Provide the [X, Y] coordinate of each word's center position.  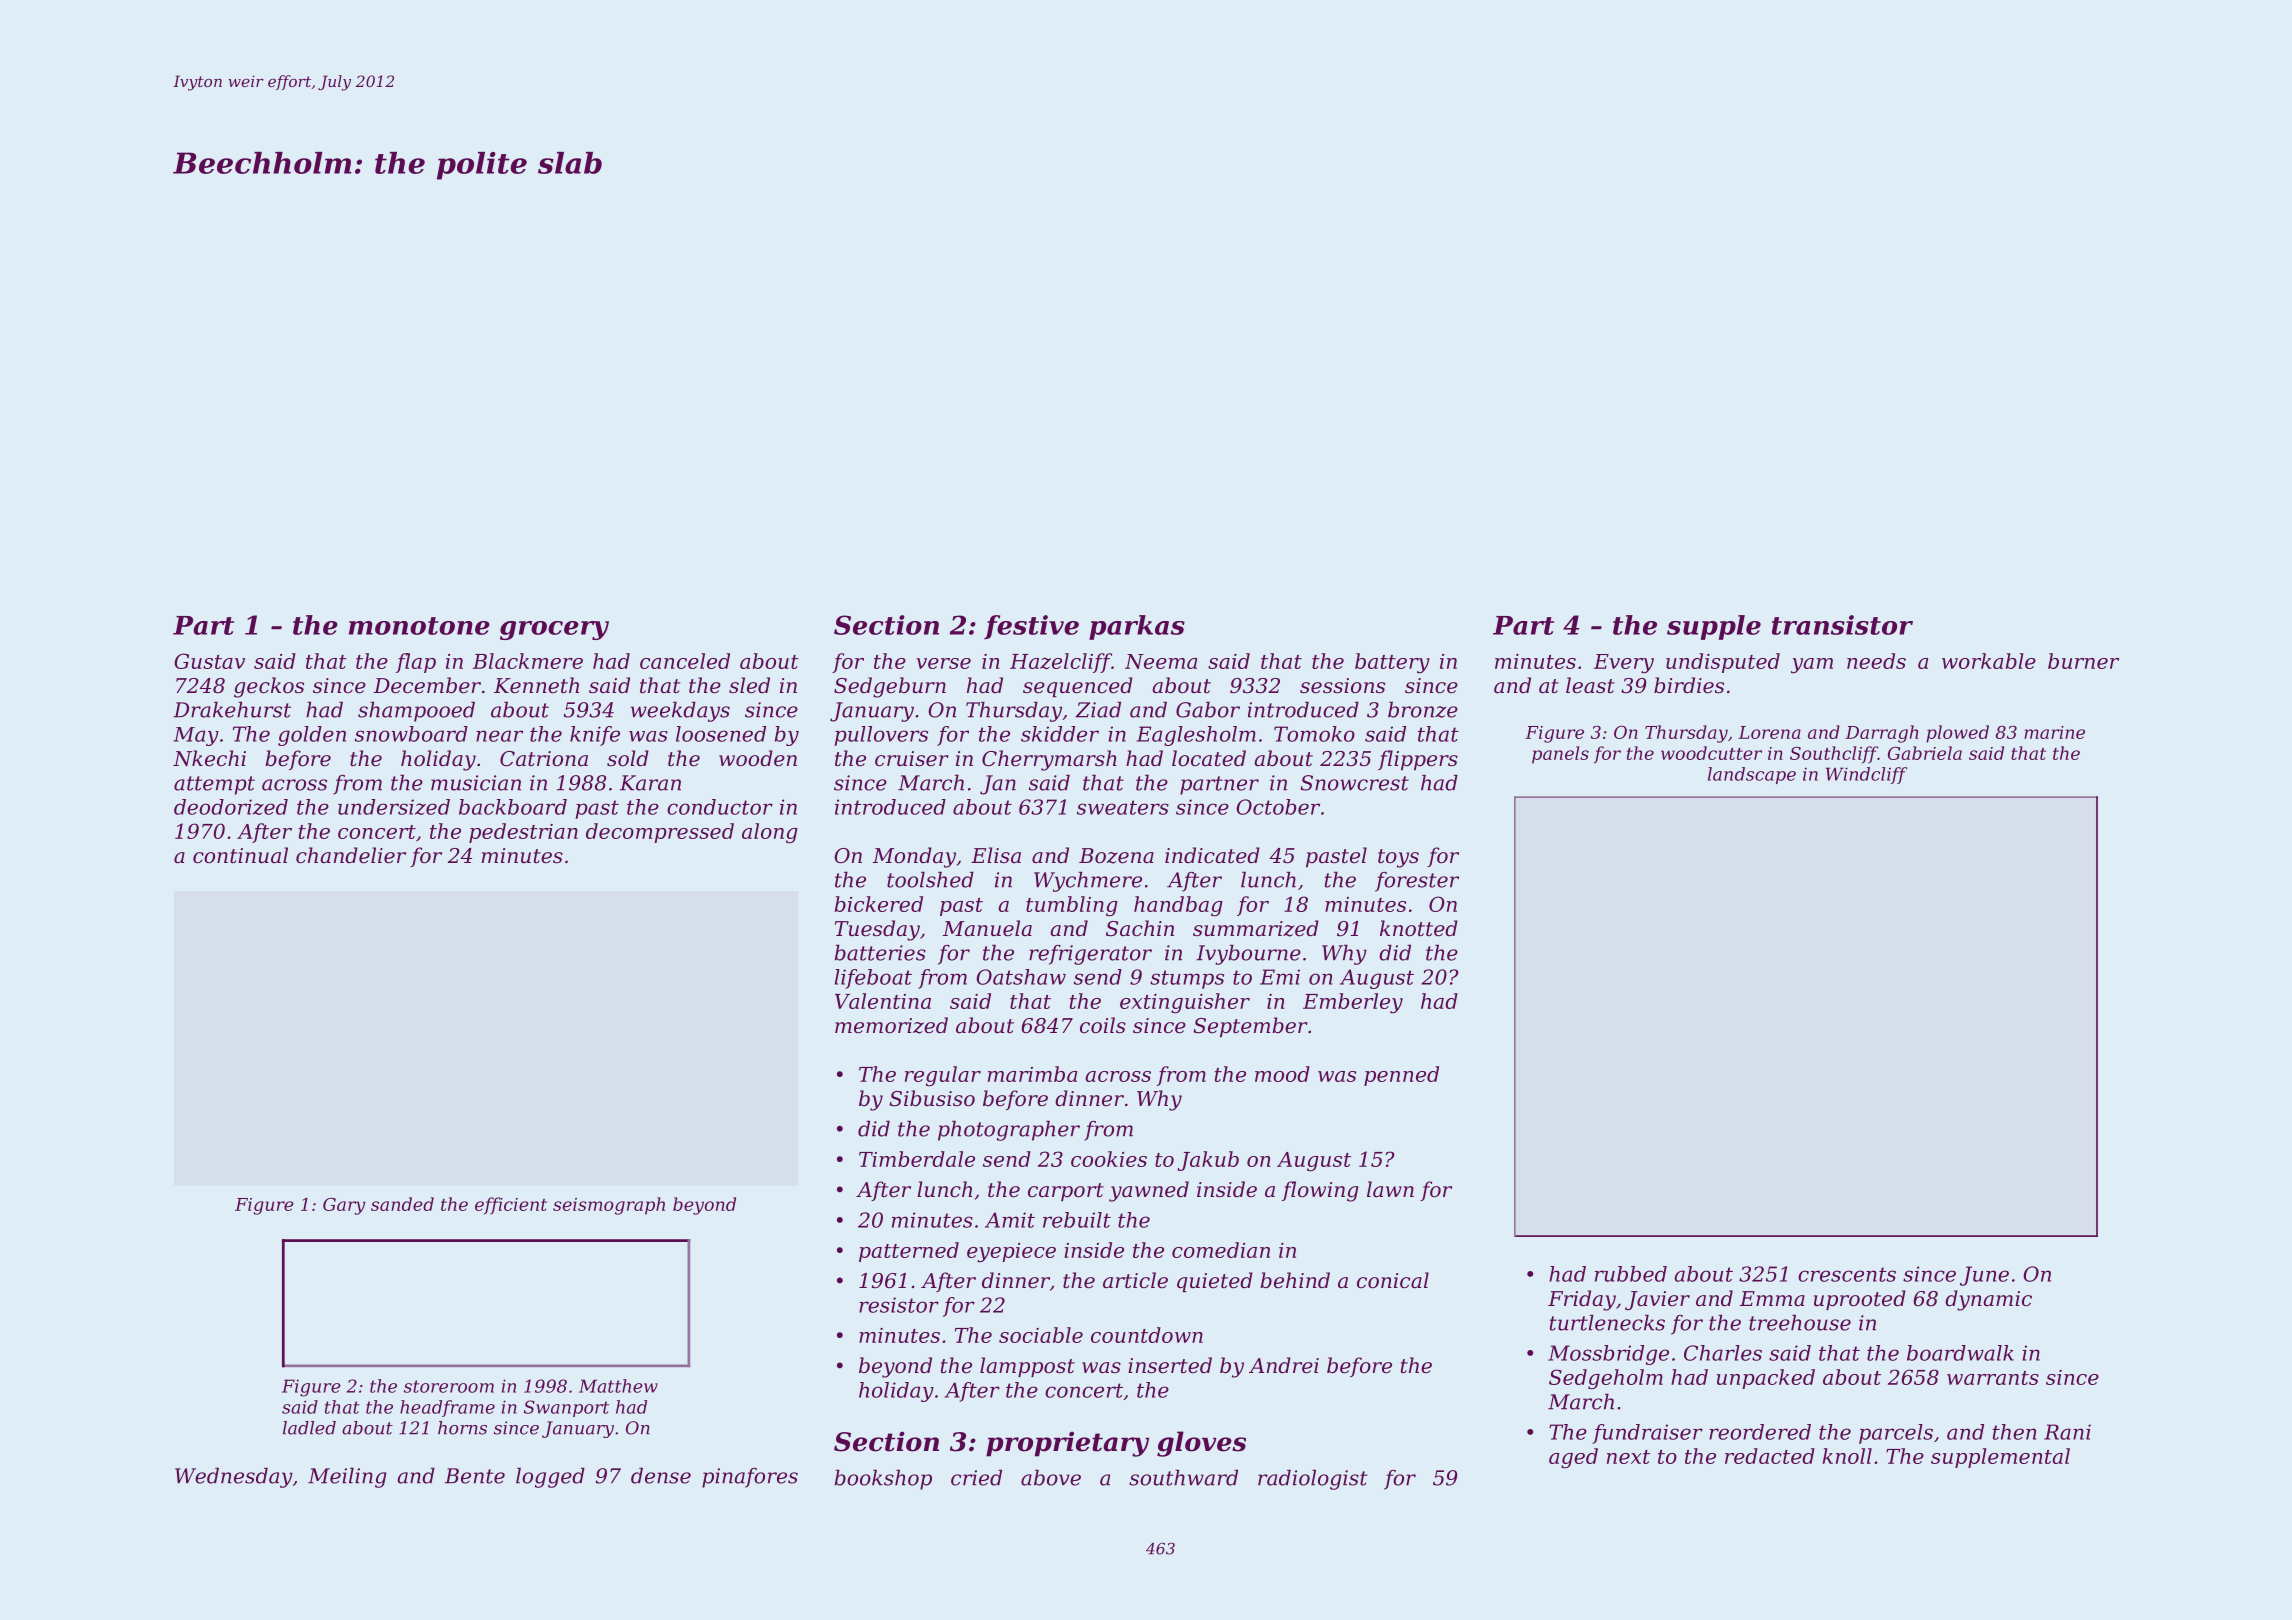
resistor [899, 1305]
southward [1183, 1477]
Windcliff [1866, 775]
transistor [1842, 625]
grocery [554, 630]
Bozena [1116, 856]
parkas [1137, 627]
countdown [1147, 1335]
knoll [1847, 1456]
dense [661, 1475]
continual [240, 855]
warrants [1993, 1378]
